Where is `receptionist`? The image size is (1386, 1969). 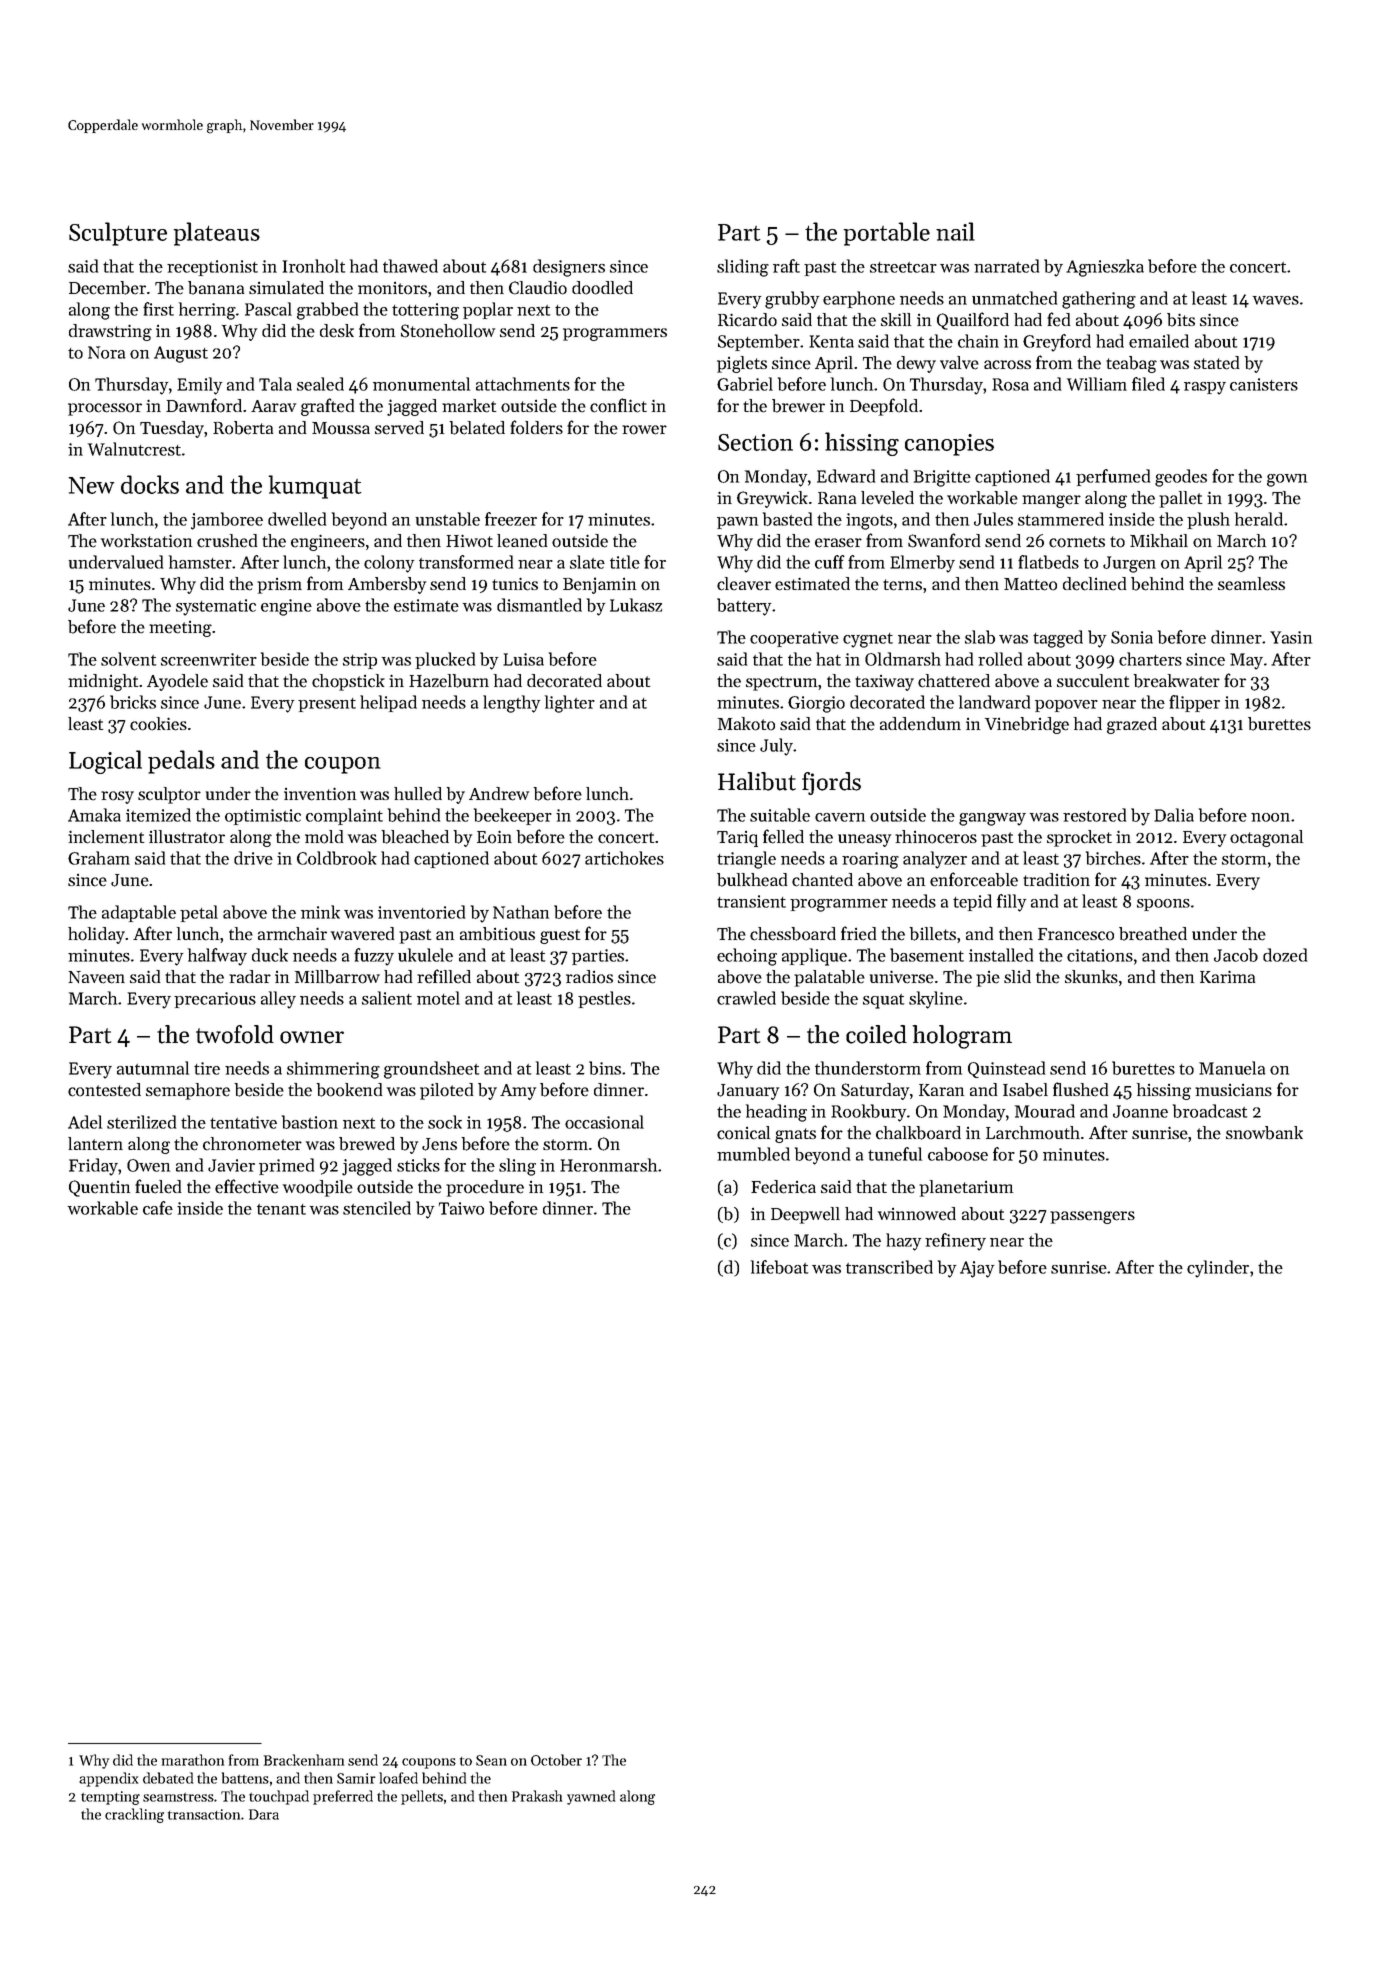
receptionist is located at coordinates (212, 268).
